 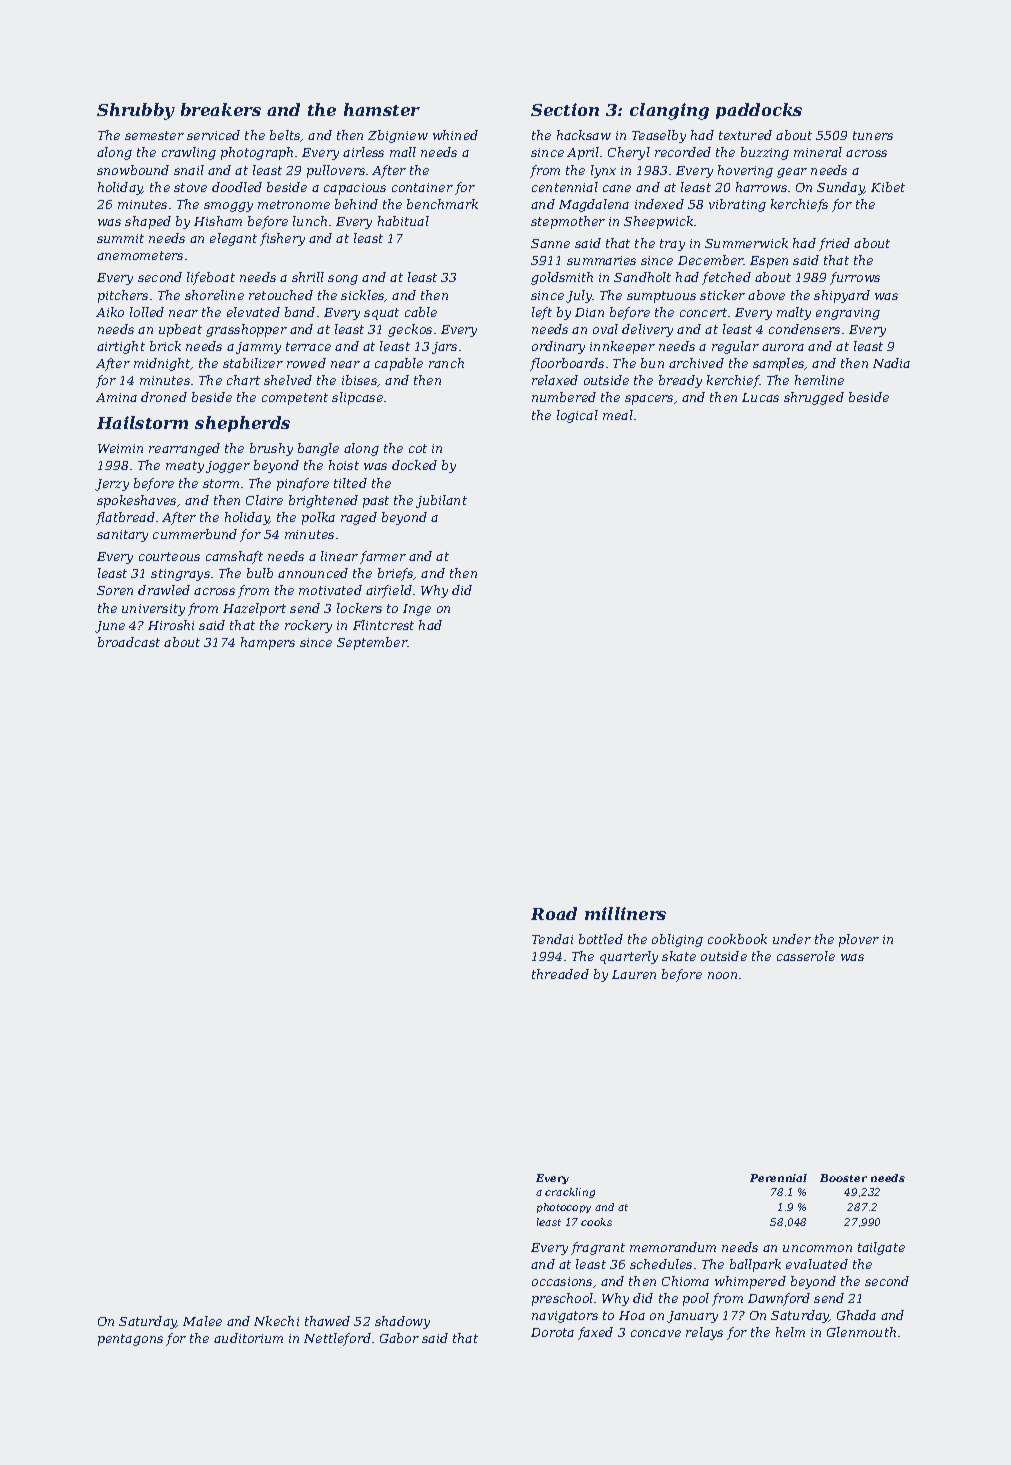 I want to click on Nkechi, so click(x=276, y=1321).
